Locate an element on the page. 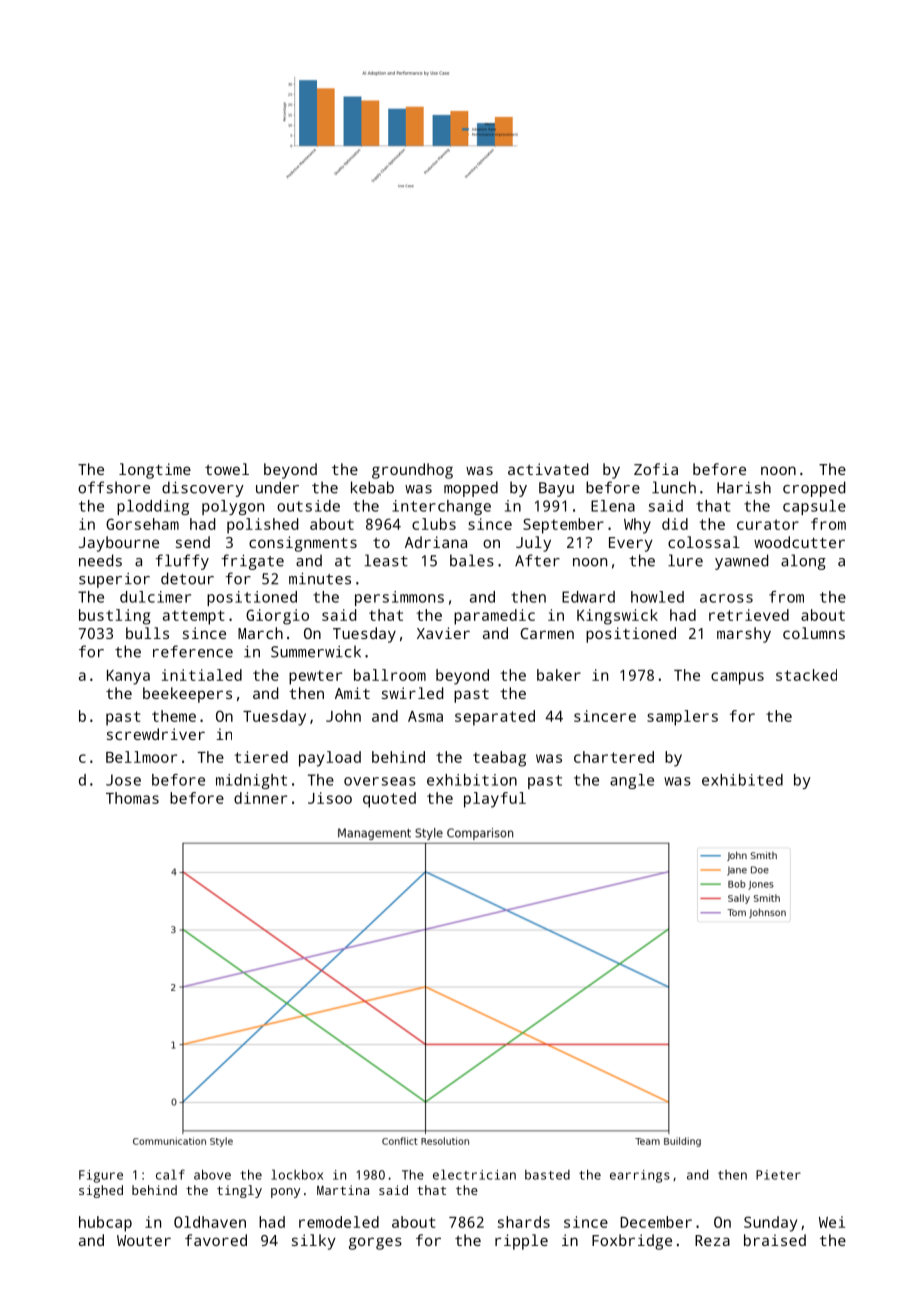 This image has width=924, height=1314. Zofia is located at coordinates (656, 469).
